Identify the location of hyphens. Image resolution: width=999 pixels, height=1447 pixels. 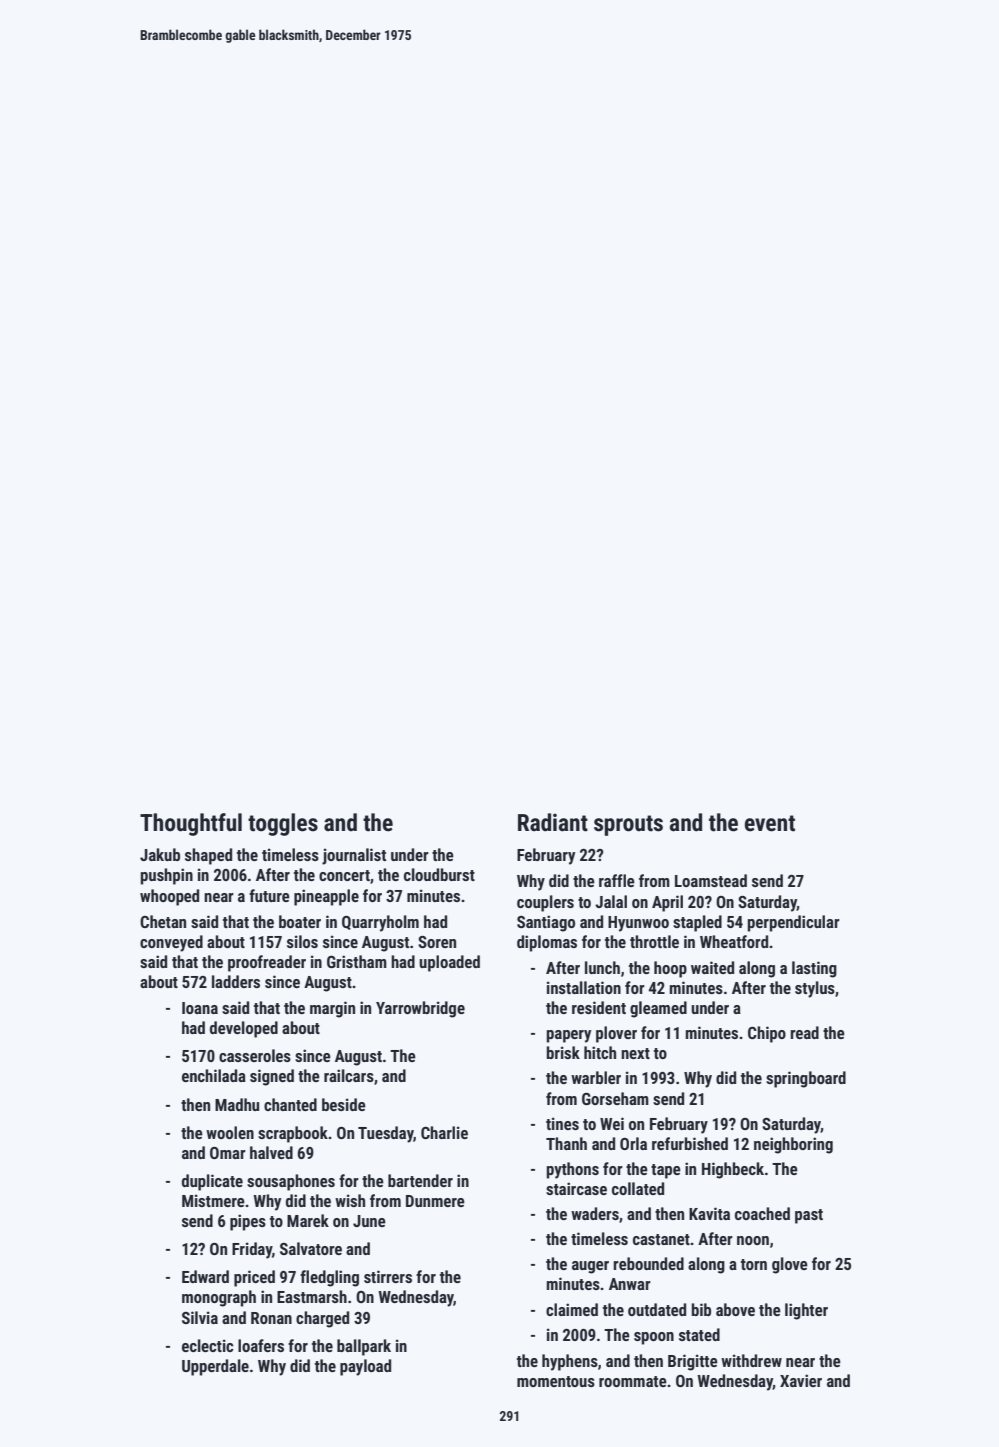
(570, 1362).
